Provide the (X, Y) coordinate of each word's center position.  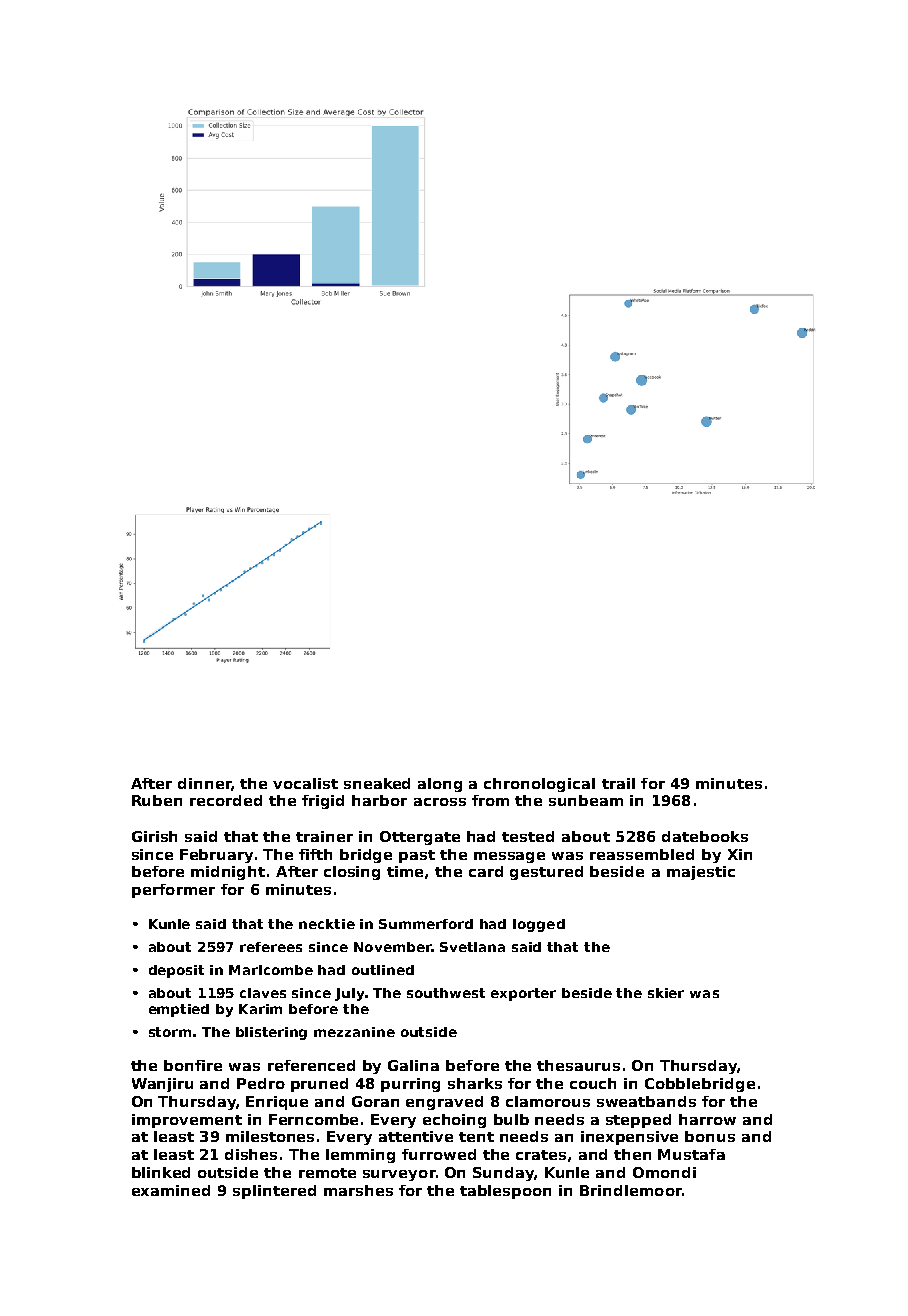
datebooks (705, 836)
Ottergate (420, 838)
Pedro (261, 1083)
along (440, 785)
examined (171, 1190)
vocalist (305, 783)
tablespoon (505, 1192)
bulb (511, 1119)
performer (173, 891)
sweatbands (646, 1101)
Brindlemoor (631, 1190)
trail (618, 783)
